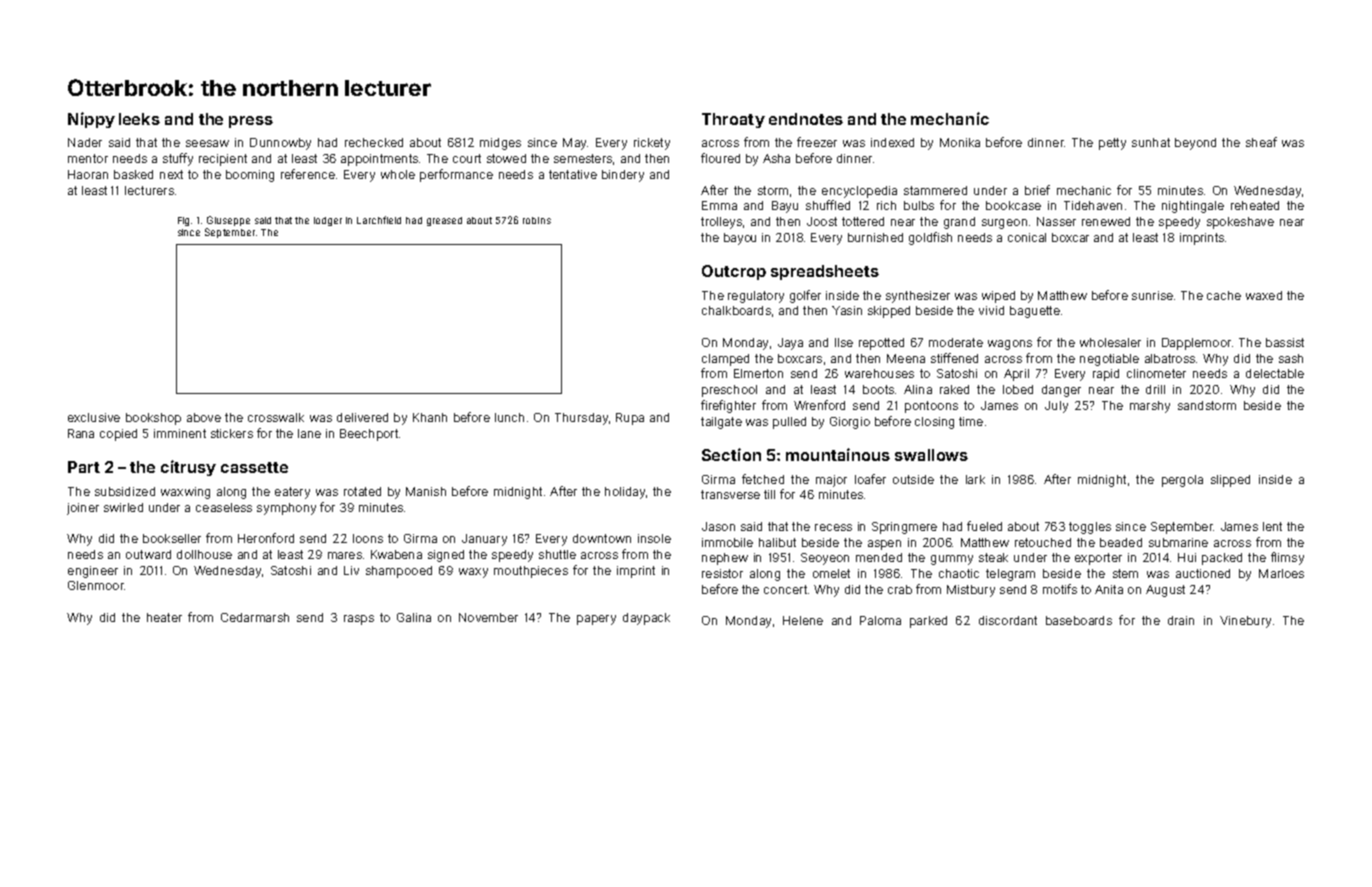 The image size is (1372, 887). I want to click on heater, so click(164, 617).
